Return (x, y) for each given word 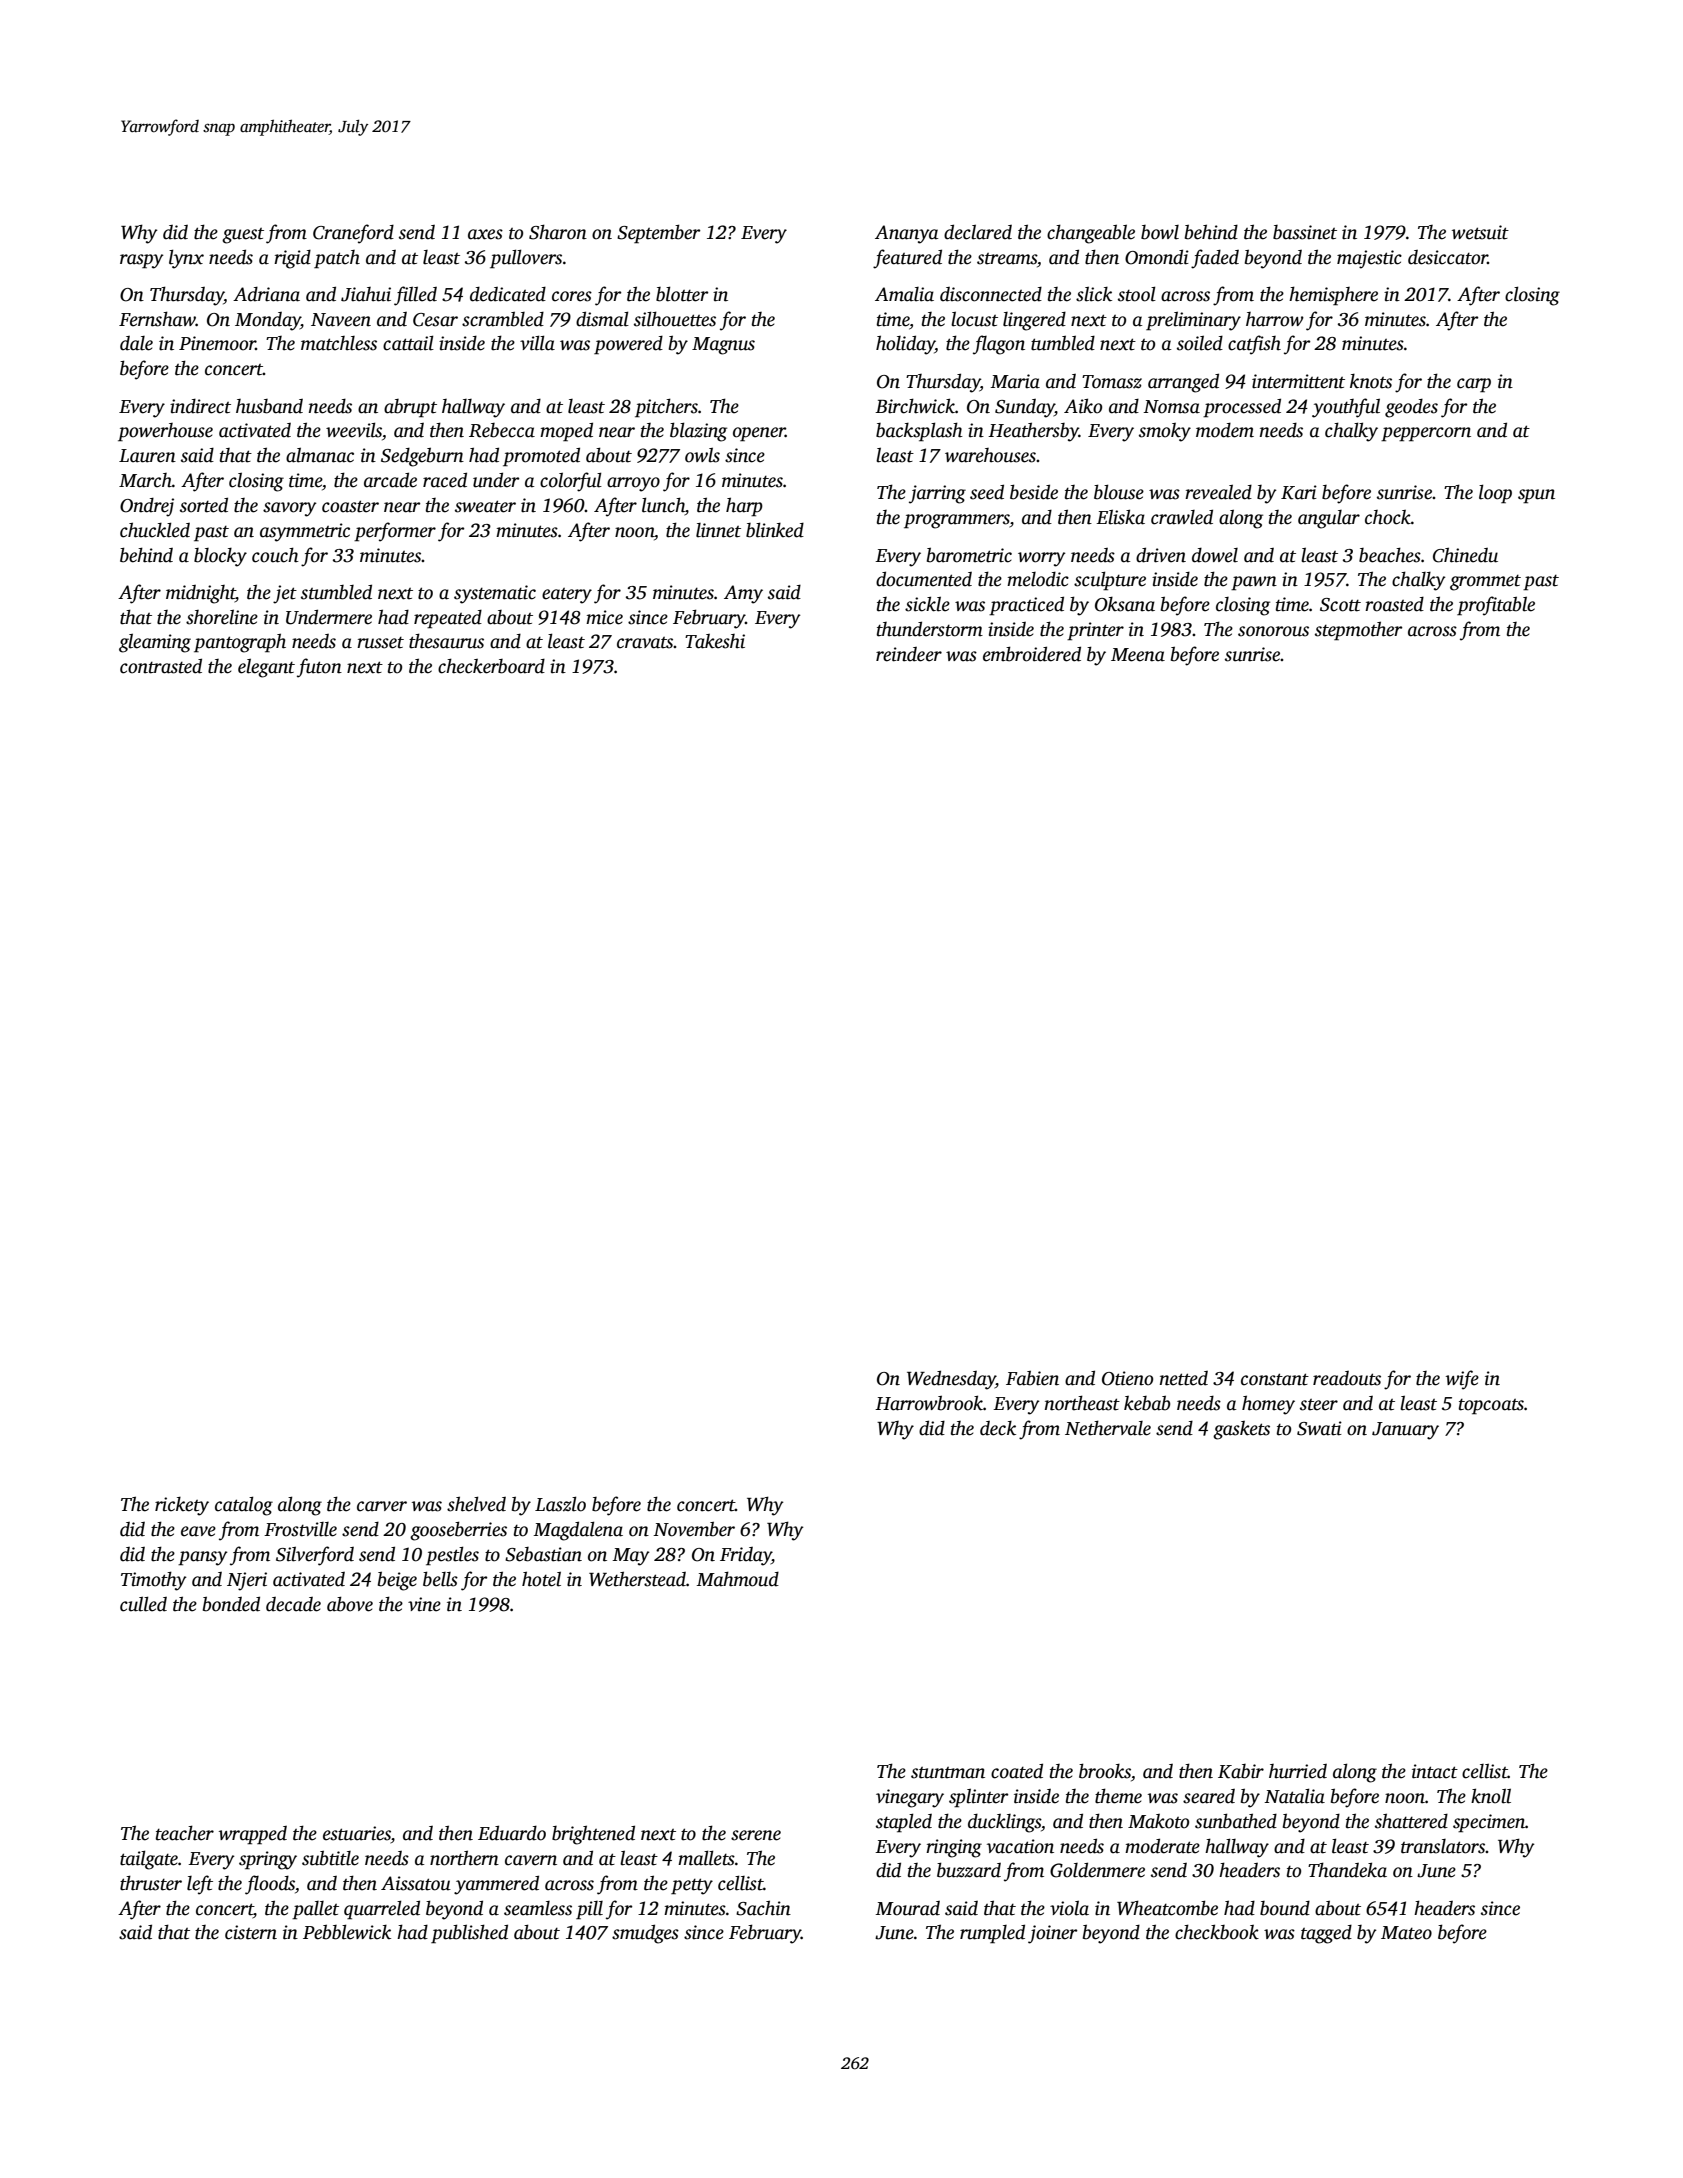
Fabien (1032, 1378)
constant (1275, 1379)
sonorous (1273, 631)
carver (382, 1506)
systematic (495, 594)
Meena (1138, 655)
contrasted (161, 666)
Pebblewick (347, 1932)
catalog (244, 1506)
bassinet (1305, 232)
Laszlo (560, 1504)
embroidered (1032, 654)
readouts (1347, 1378)
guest (243, 236)
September (659, 234)
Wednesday (951, 1380)
